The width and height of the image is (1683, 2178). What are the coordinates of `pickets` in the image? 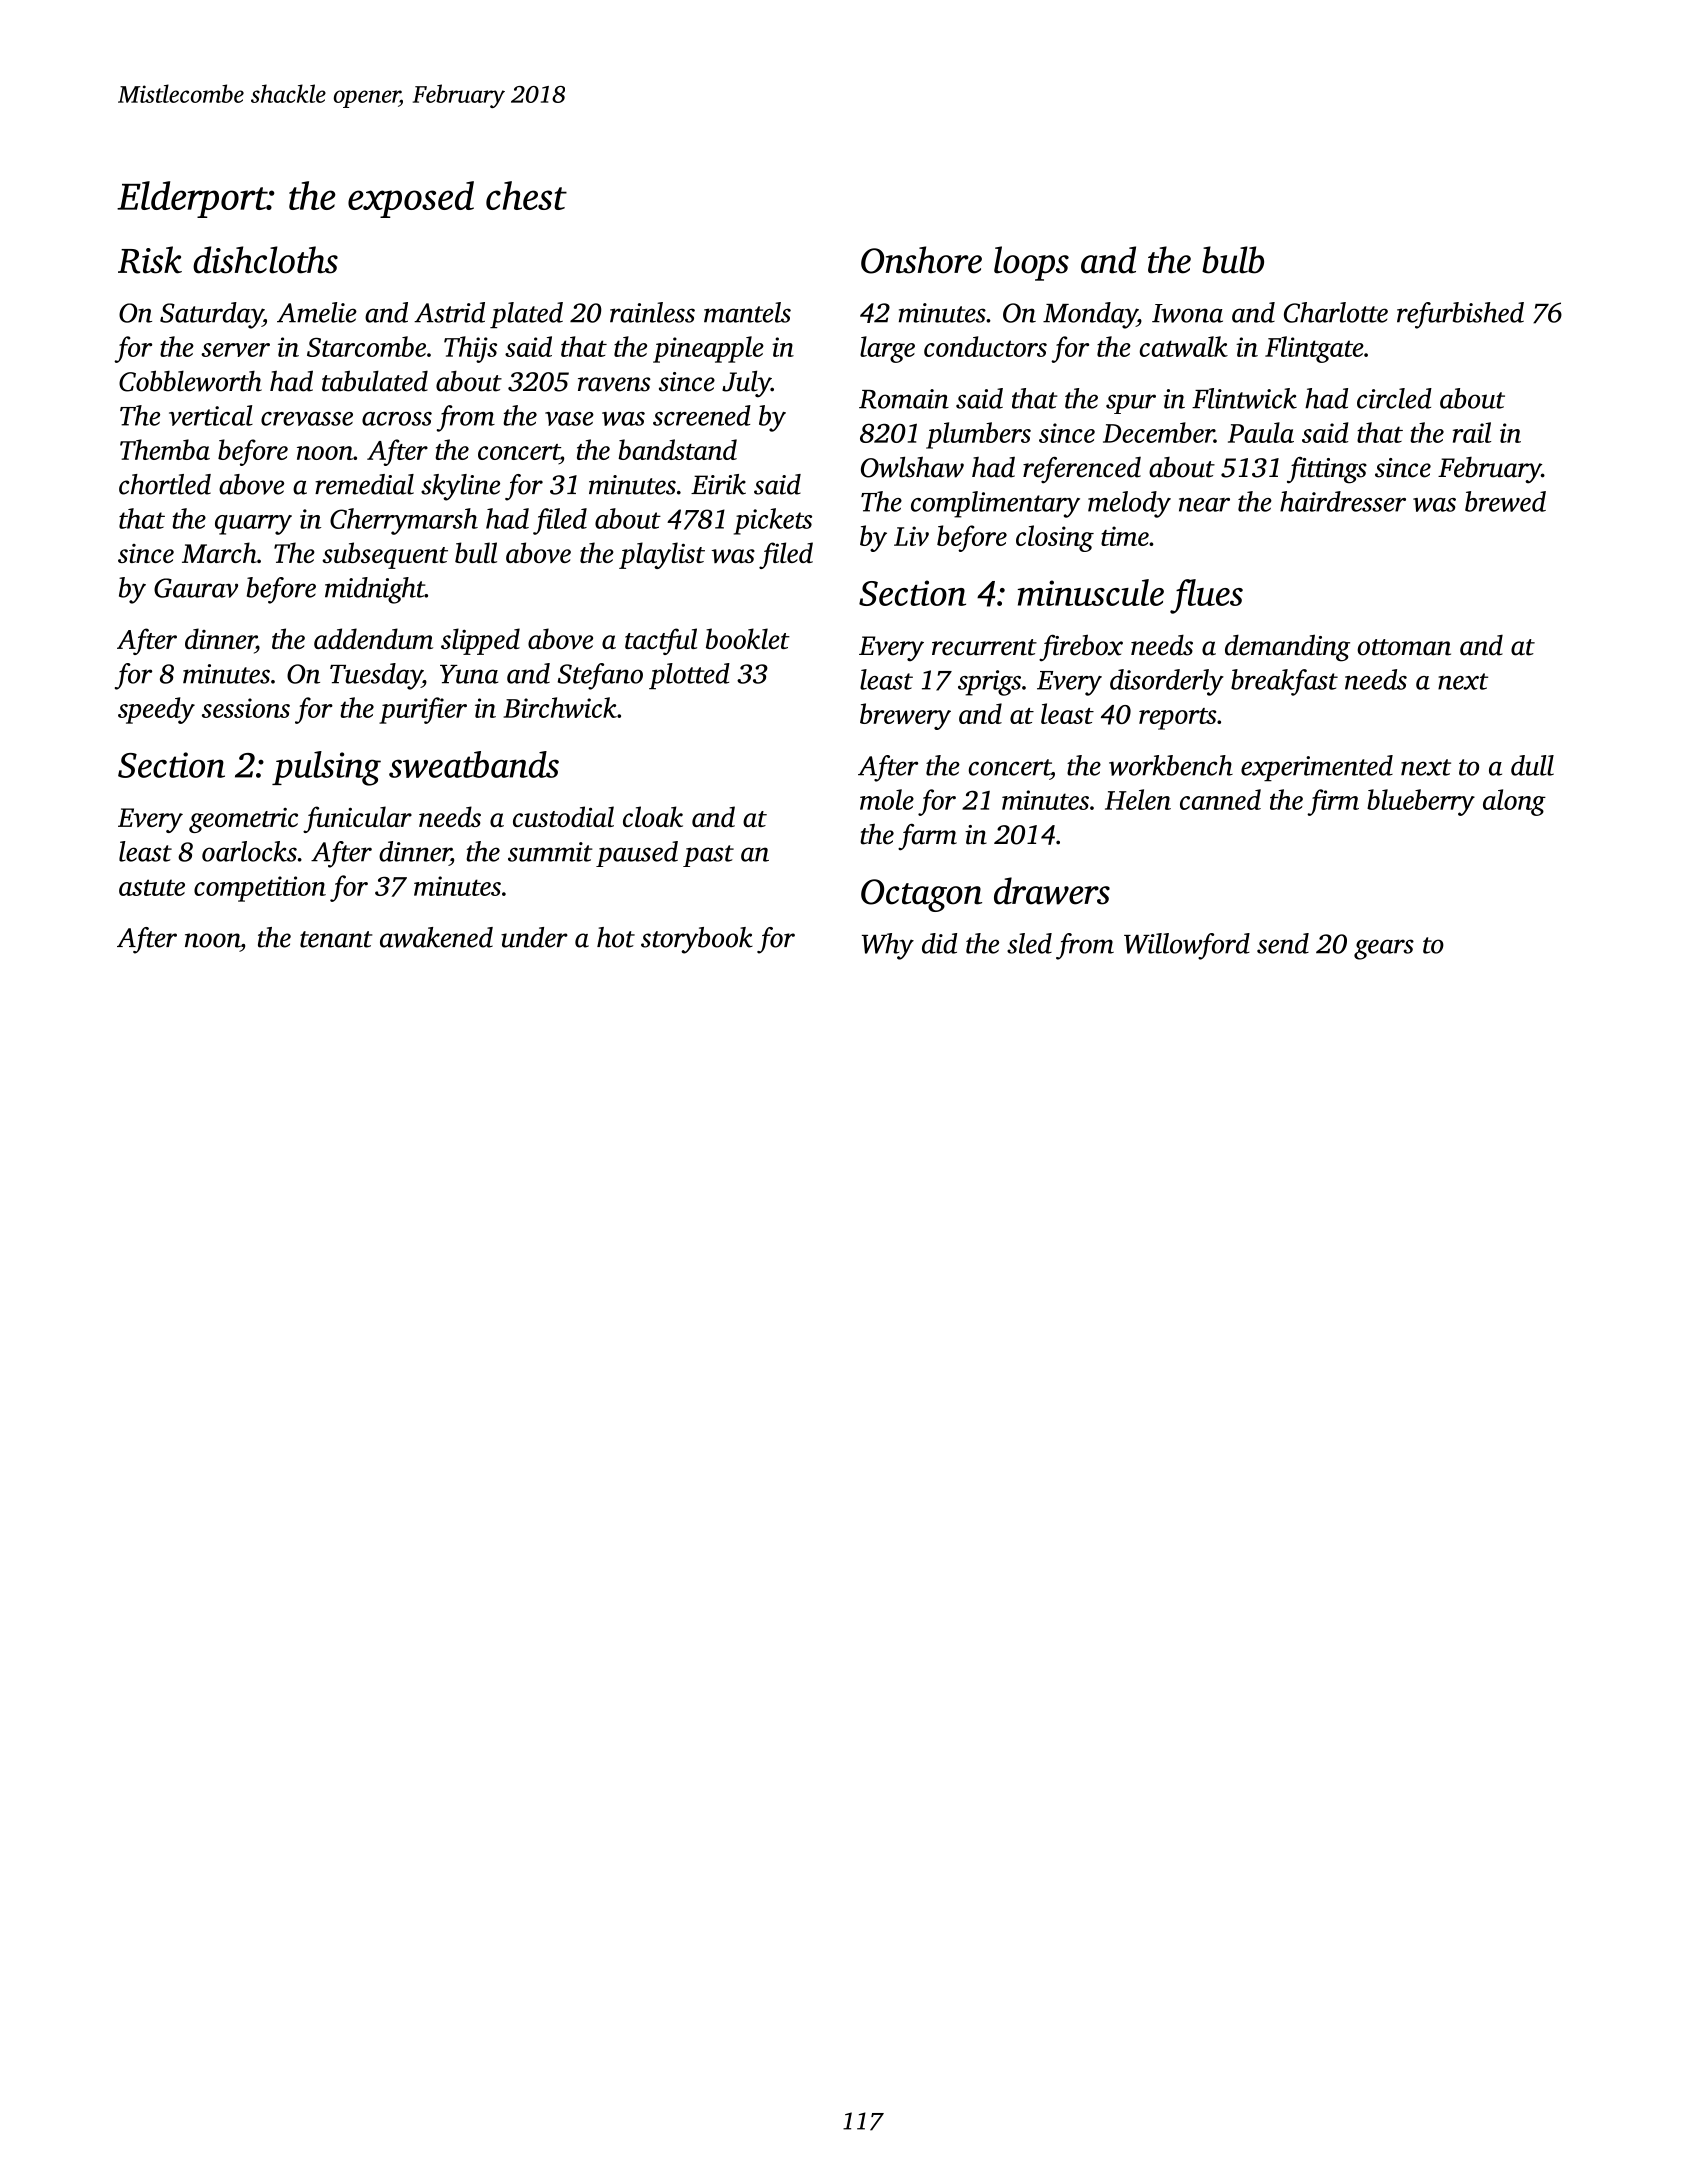 It's located at (773, 521).
